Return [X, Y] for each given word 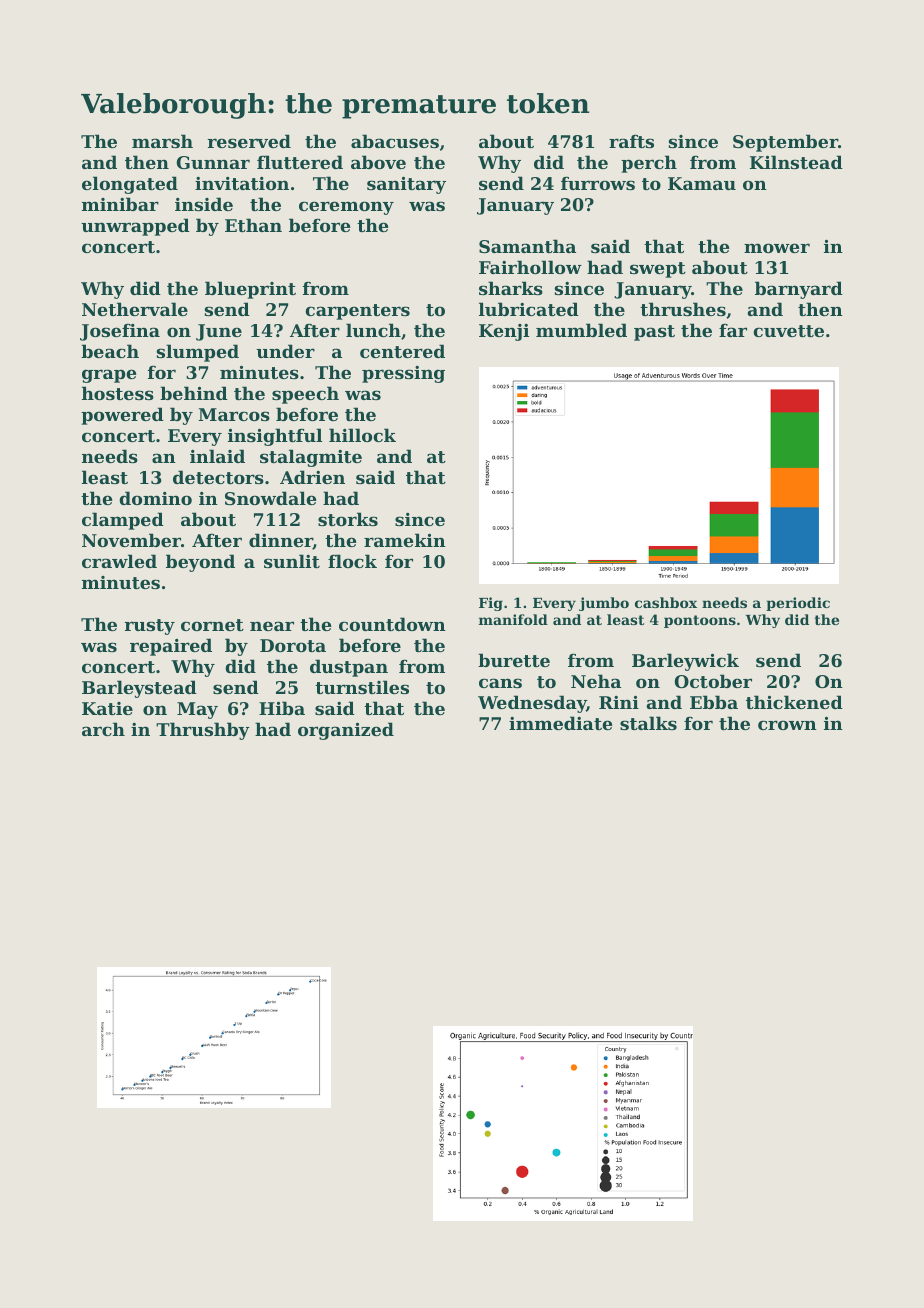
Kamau [702, 183]
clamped [123, 521]
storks [348, 519]
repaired [171, 647]
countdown [392, 624]
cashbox [666, 602]
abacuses [395, 141]
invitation [242, 183]
